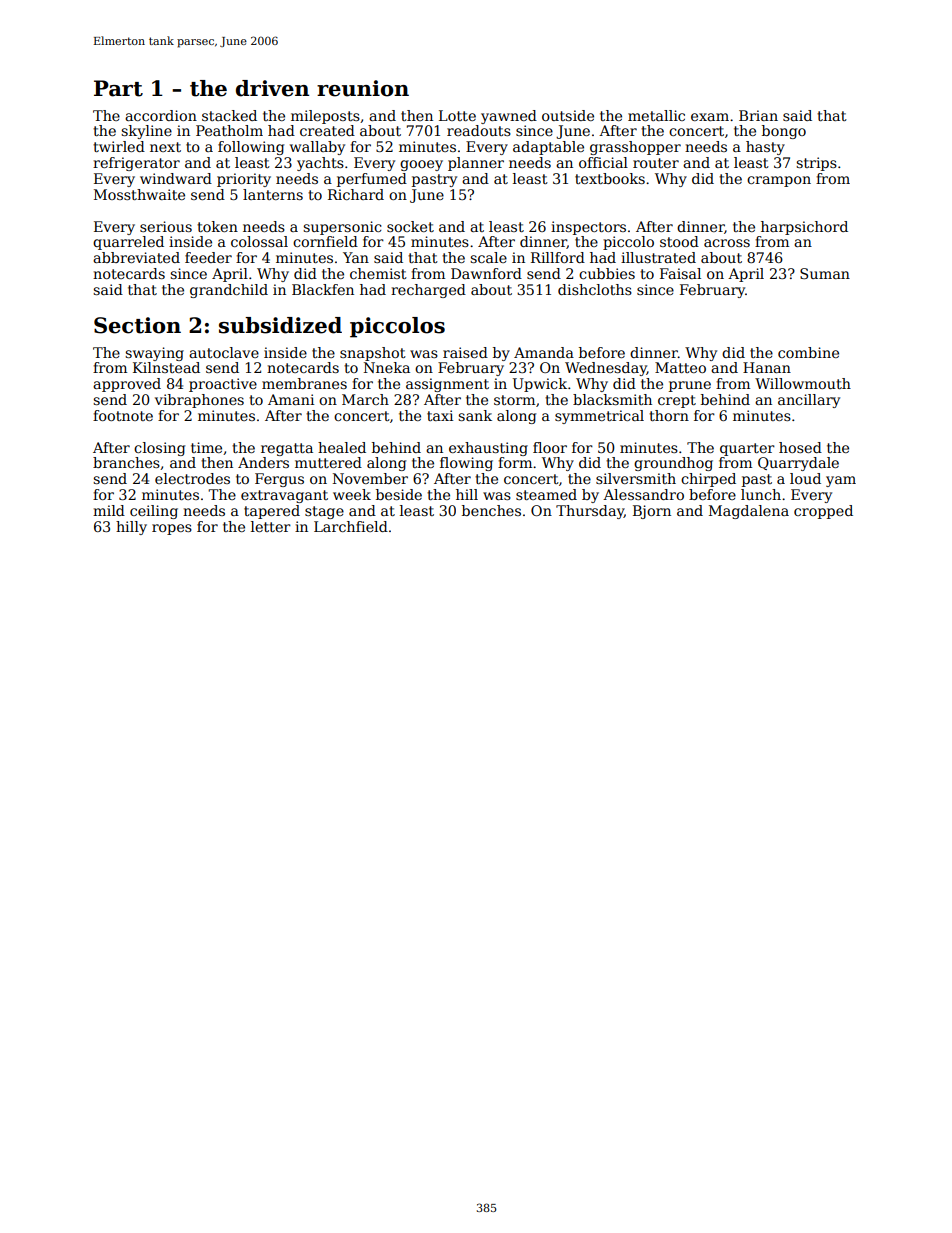 Image resolution: width=952 pixels, height=1233 pixels. Describe the element at coordinates (568, 115) in the image. I see `outside` at that location.
